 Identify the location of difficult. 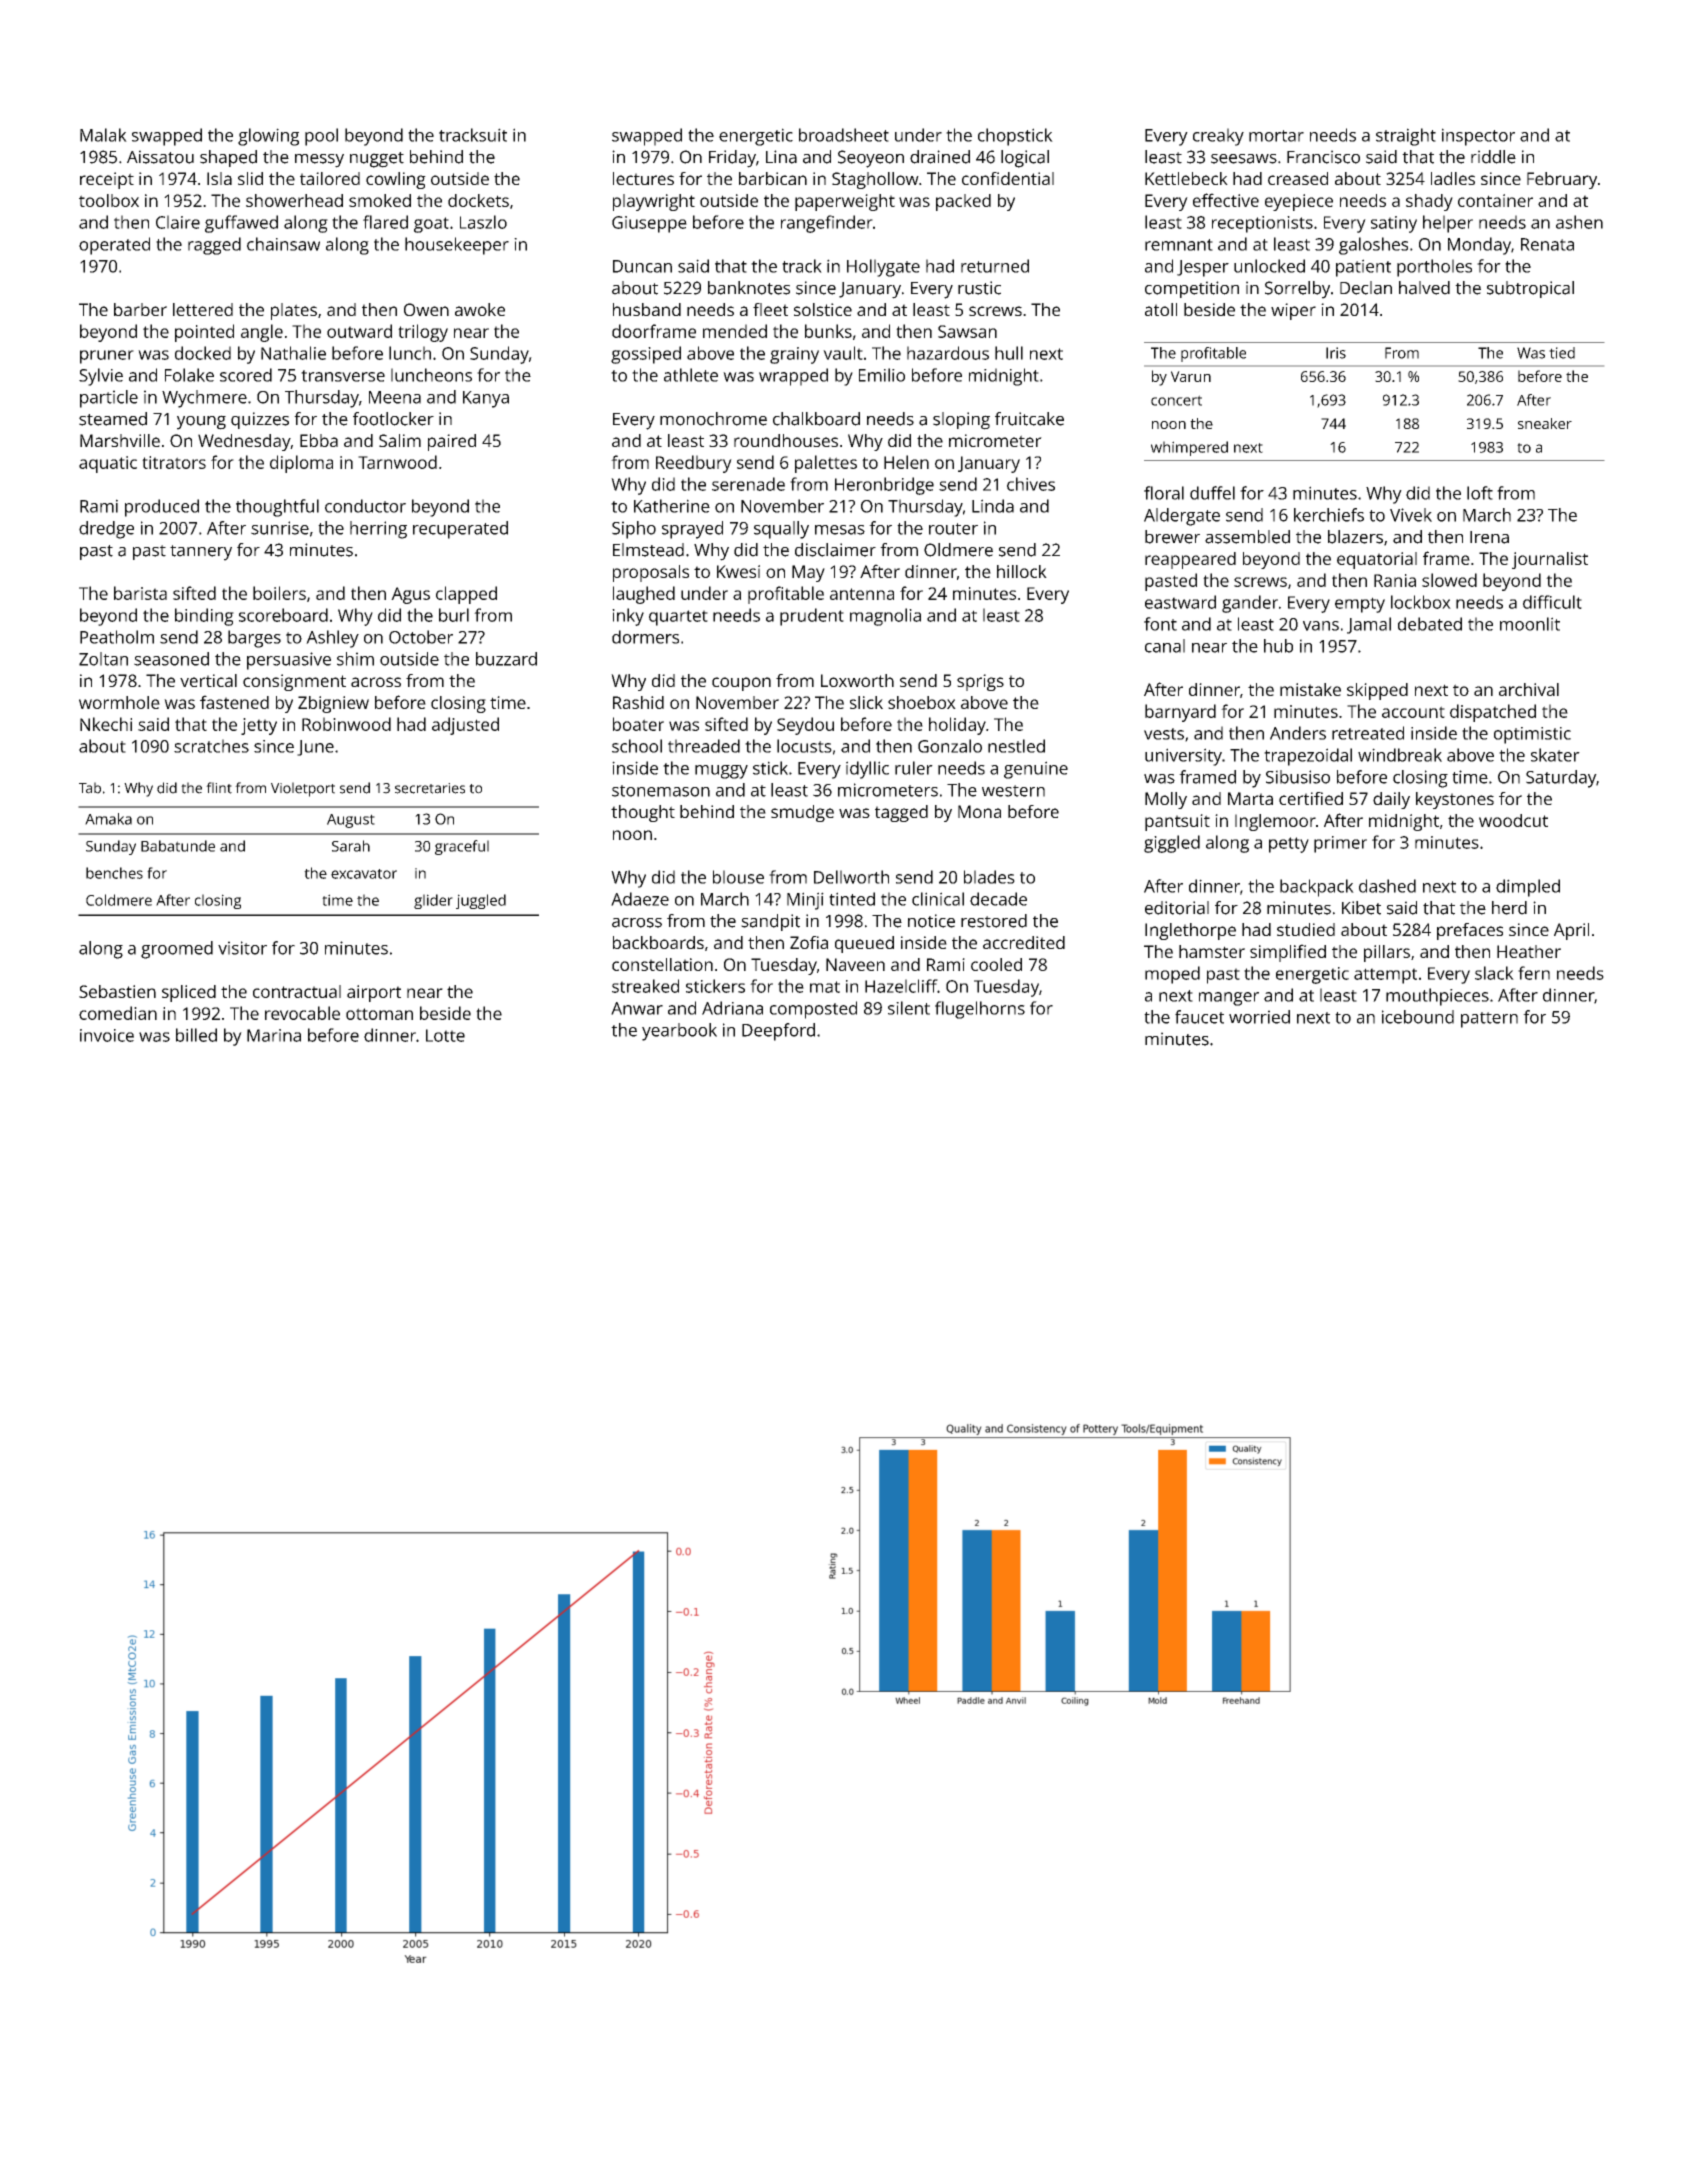
(1552, 602).
